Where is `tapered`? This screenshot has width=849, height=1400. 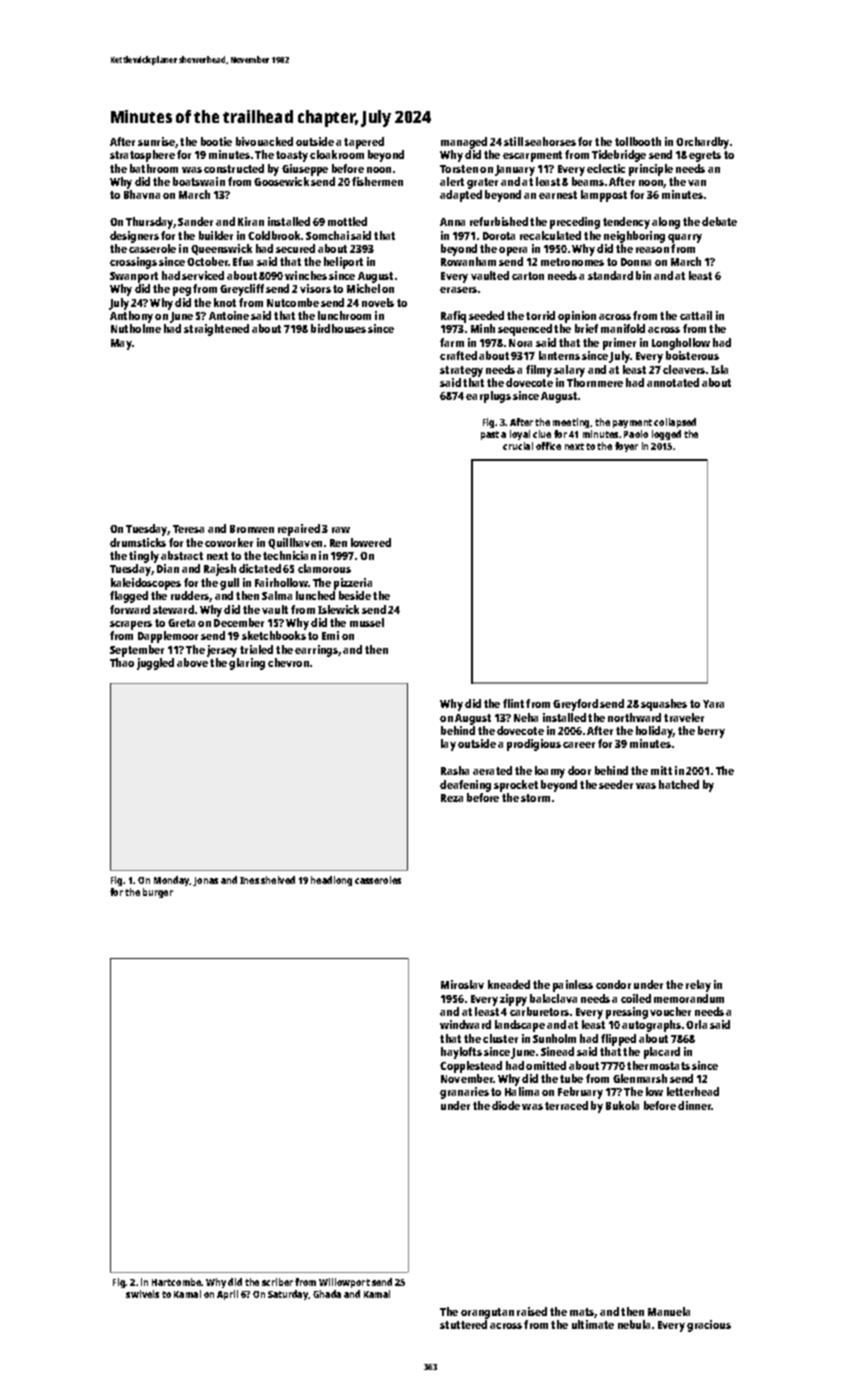
tapered is located at coordinates (364, 143).
